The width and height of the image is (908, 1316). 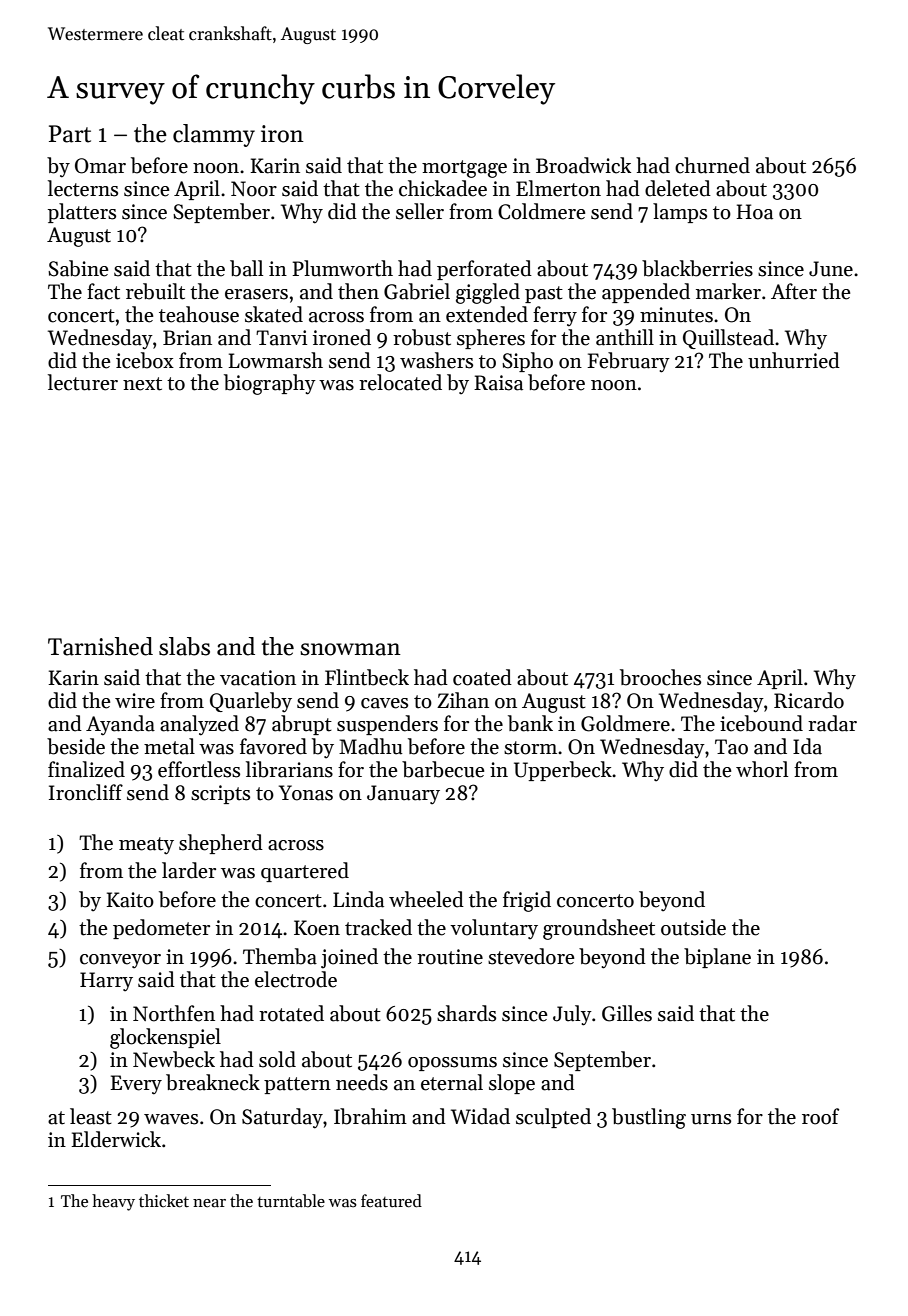 I want to click on erasers, so click(x=256, y=294).
